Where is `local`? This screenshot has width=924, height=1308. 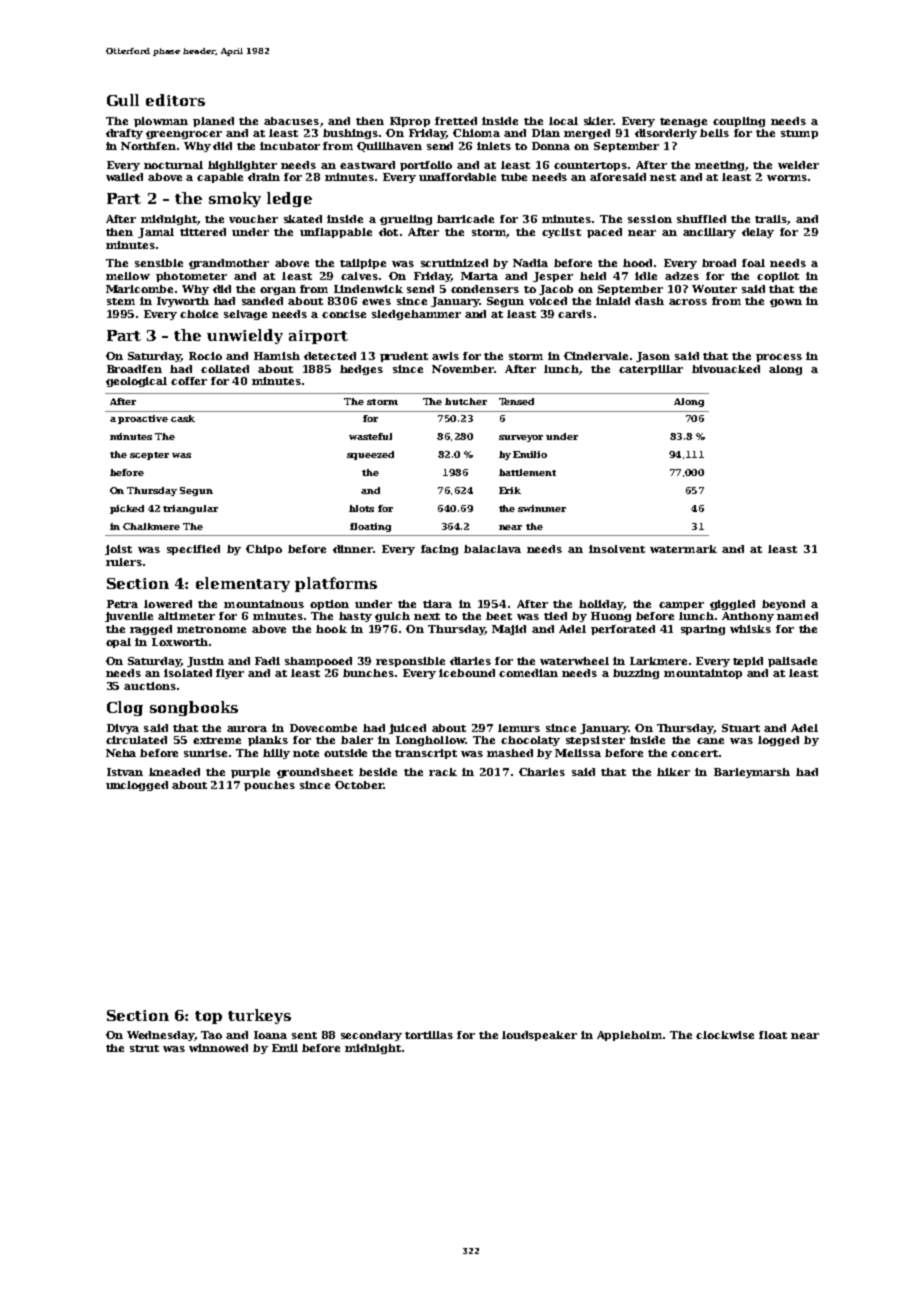
local is located at coordinates (563, 121).
